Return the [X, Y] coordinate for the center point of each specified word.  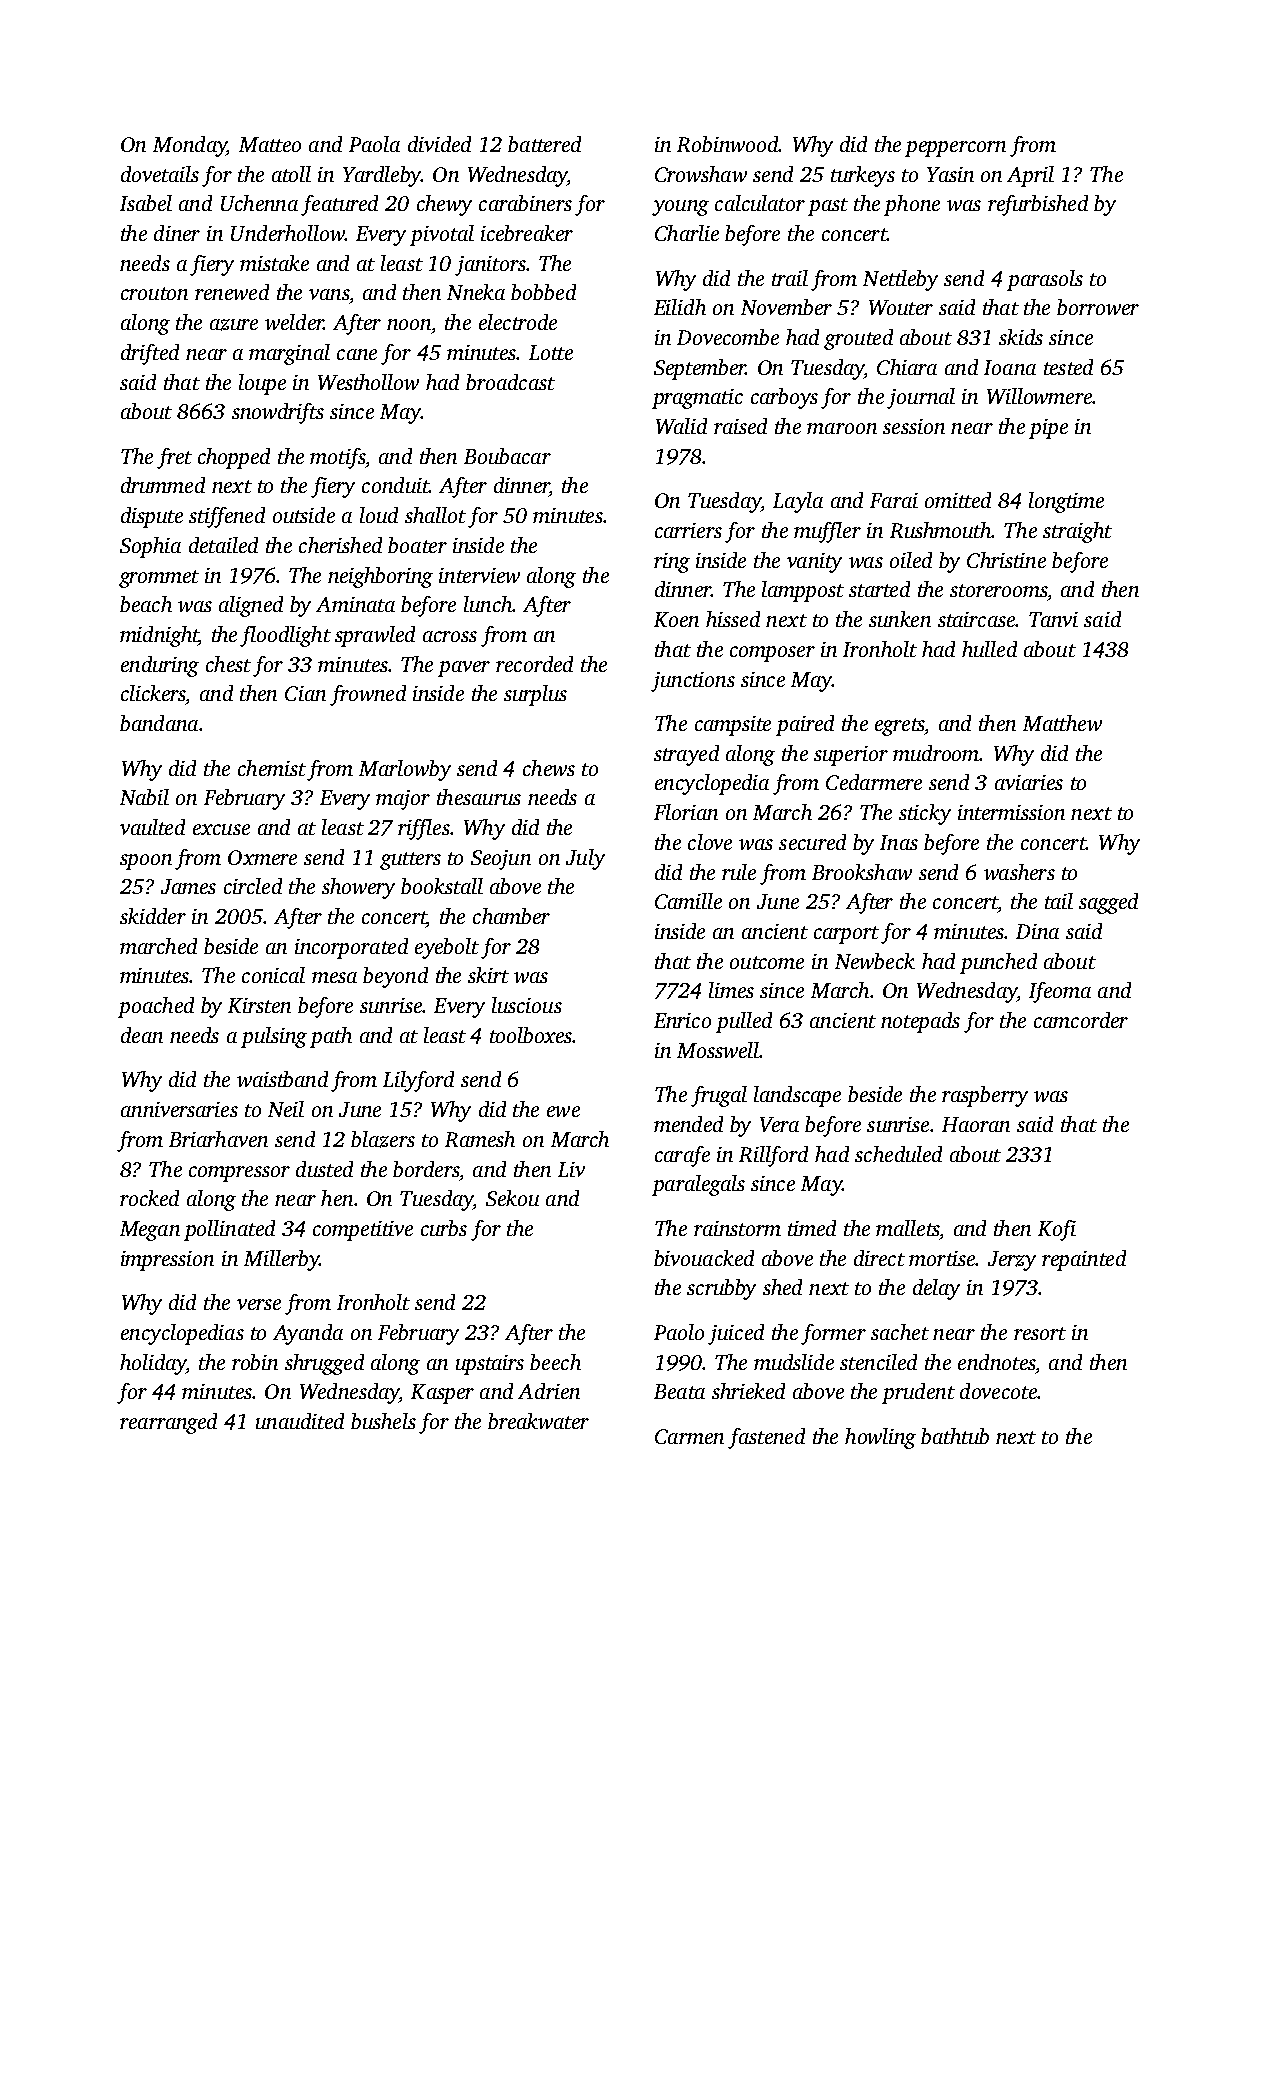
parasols [1045, 280]
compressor [239, 1174]
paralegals [698, 1185]
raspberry [985, 1096]
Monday [190, 146]
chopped [234, 458]
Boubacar [507, 456]
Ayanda [308, 1334]
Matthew [1062, 723]
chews [549, 768]
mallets [907, 1228]
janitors [490, 266]
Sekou [512, 1198]
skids [1021, 337]
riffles [424, 829]
